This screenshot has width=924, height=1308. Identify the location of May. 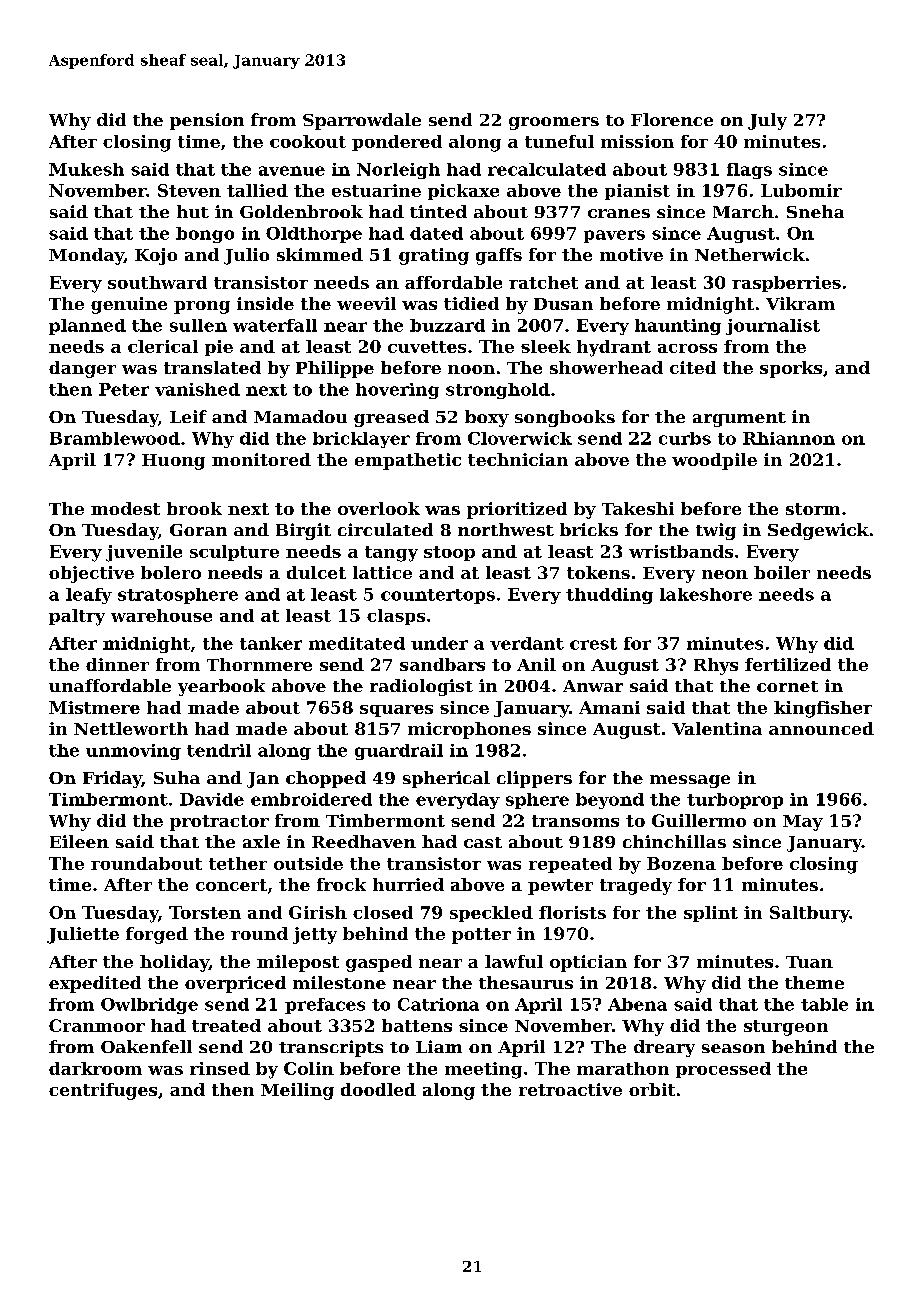
(803, 823).
